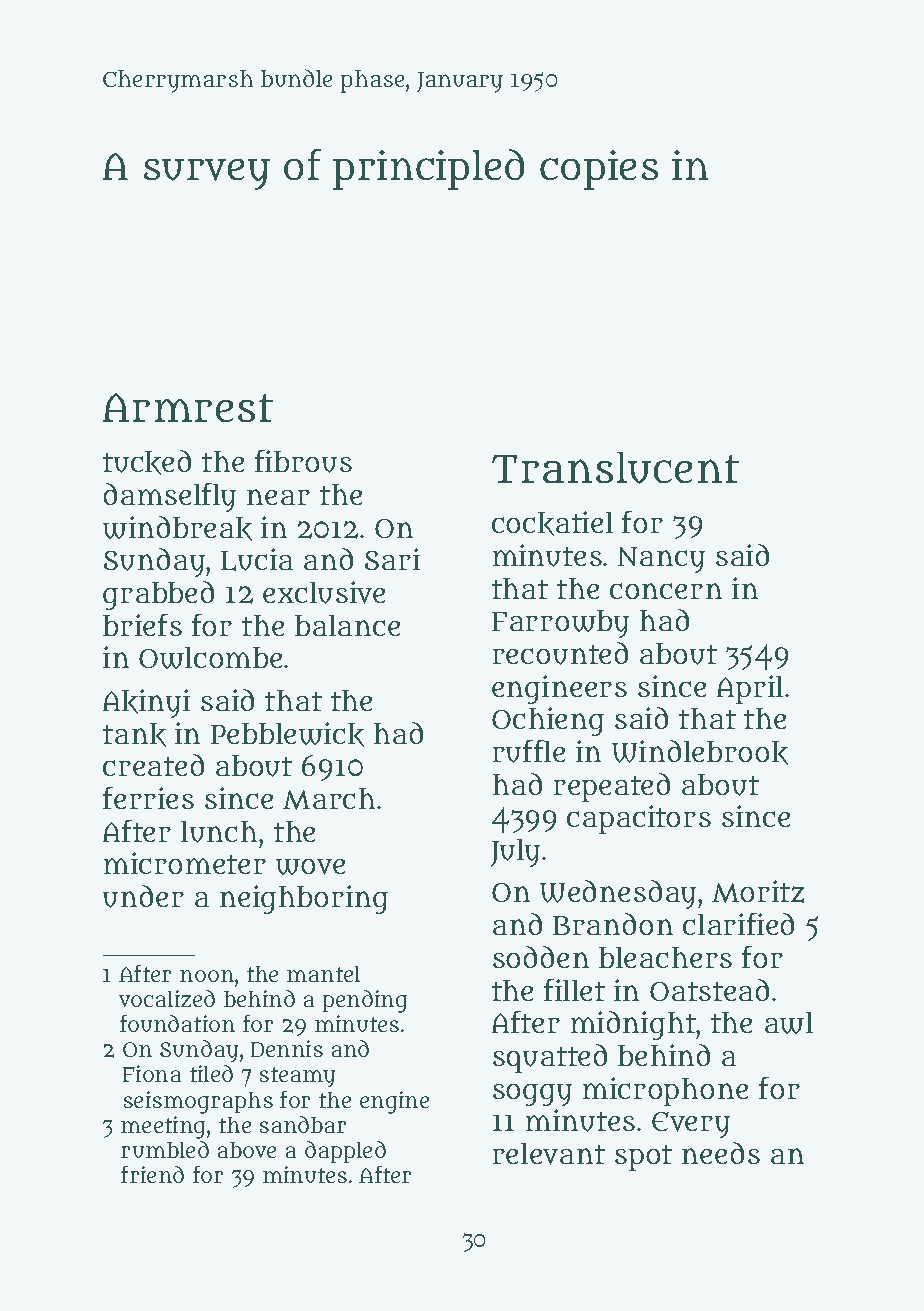 The width and height of the image is (924, 1311). What do you see at coordinates (750, 689) in the image?
I see `April` at bounding box center [750, 689].
